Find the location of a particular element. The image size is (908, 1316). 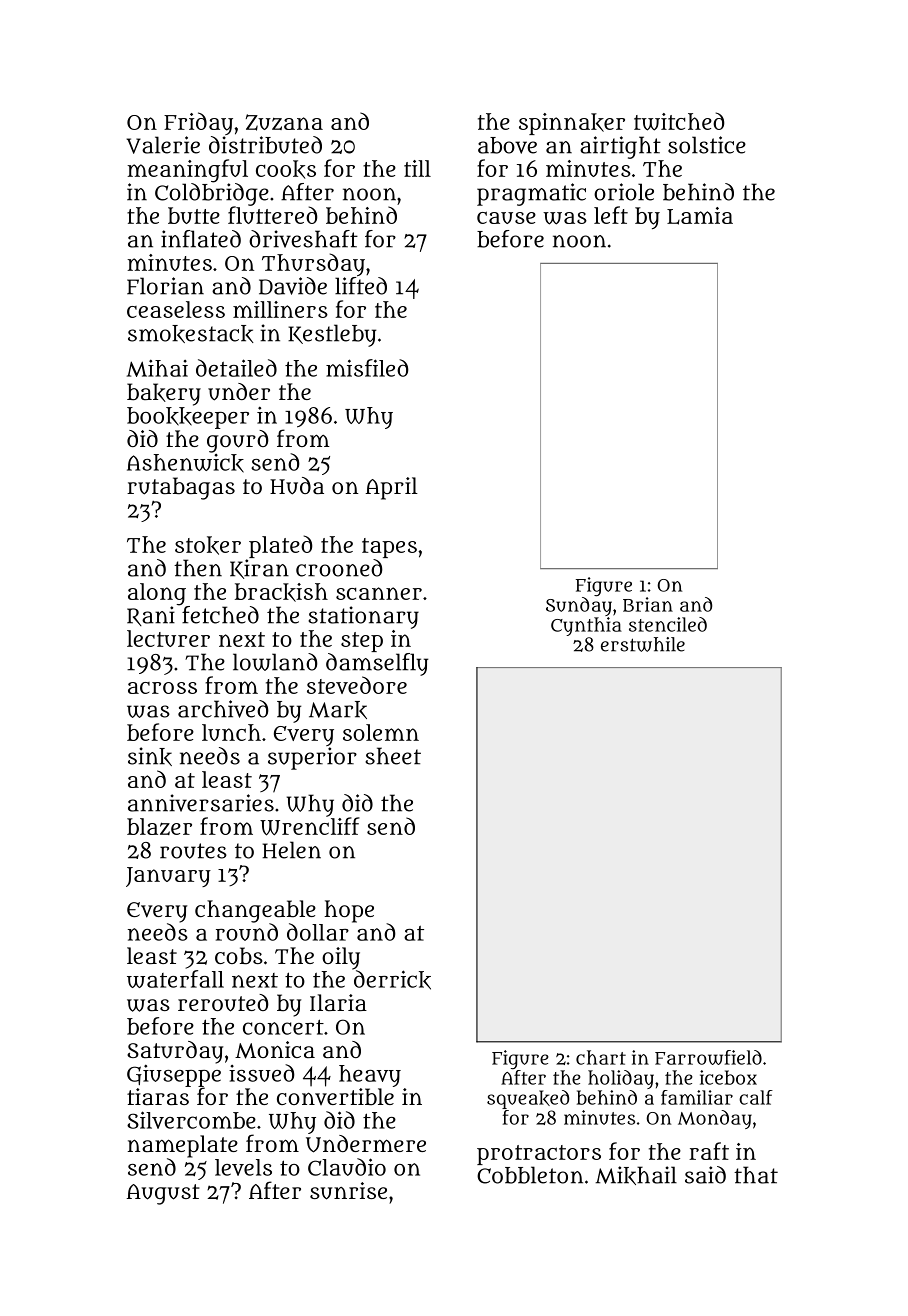

above is located at coordinates (507, 145).
